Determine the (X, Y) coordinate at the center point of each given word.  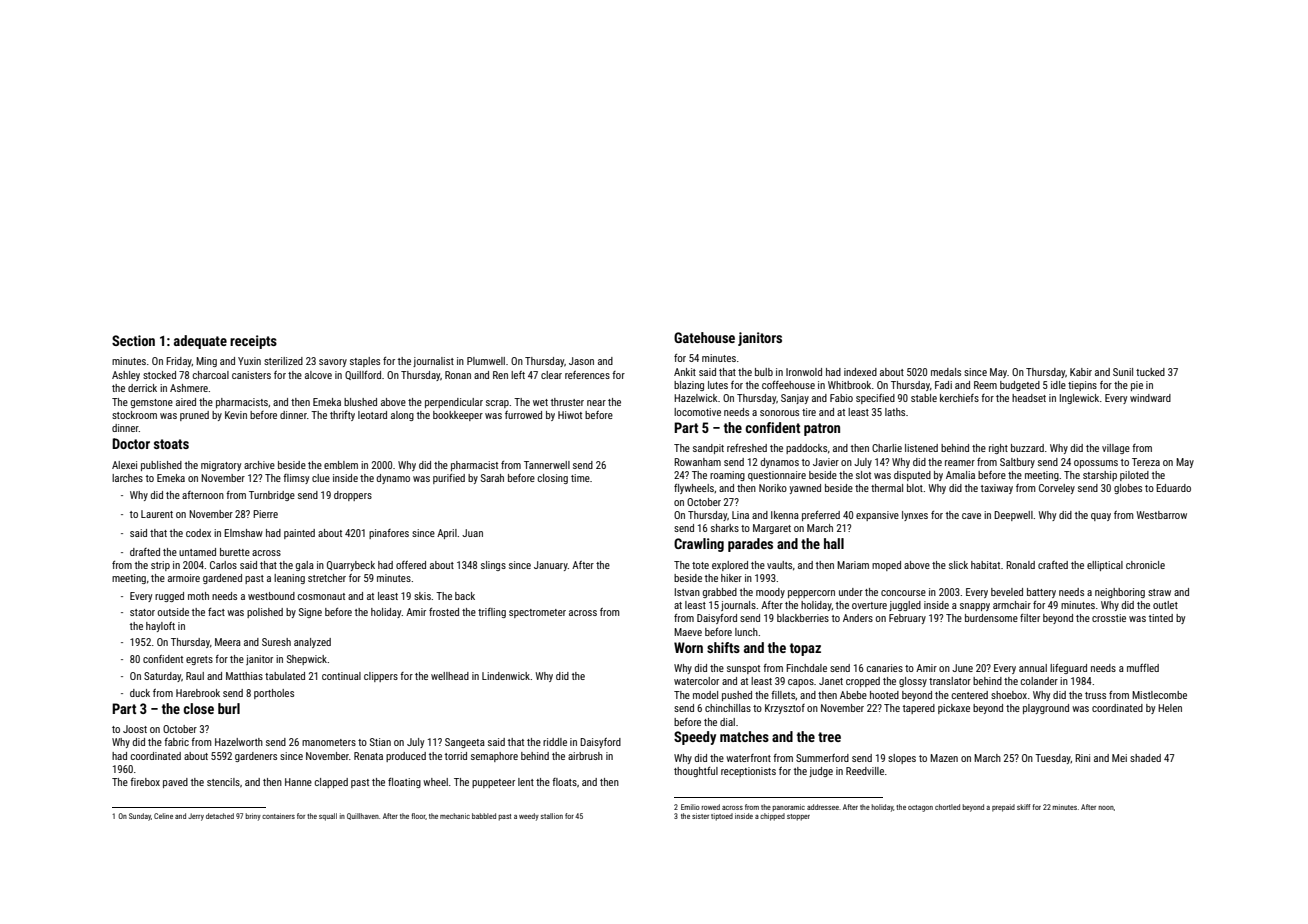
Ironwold (804, 372)
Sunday (140, 817)
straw (1159, 592)
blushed (360, 402)
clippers (381, 677)
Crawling (699, 545)
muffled (1143, 668)
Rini (1082, 758)
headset (1029, 398)
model (705, 695)
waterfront (748, 758)
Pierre (265, 514)
